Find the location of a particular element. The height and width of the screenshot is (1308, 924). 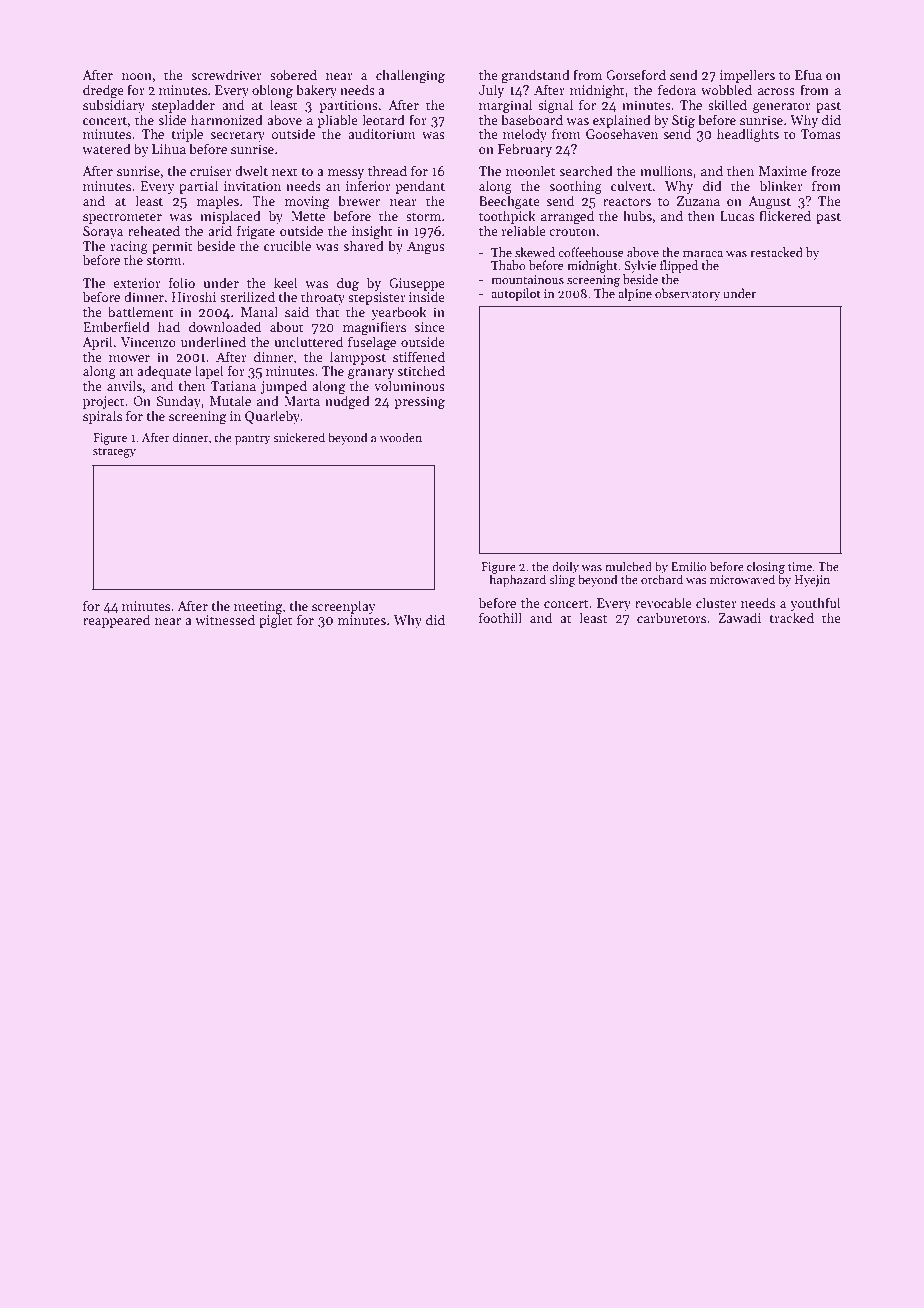

baseboard is located at coordinates (532, 119).
